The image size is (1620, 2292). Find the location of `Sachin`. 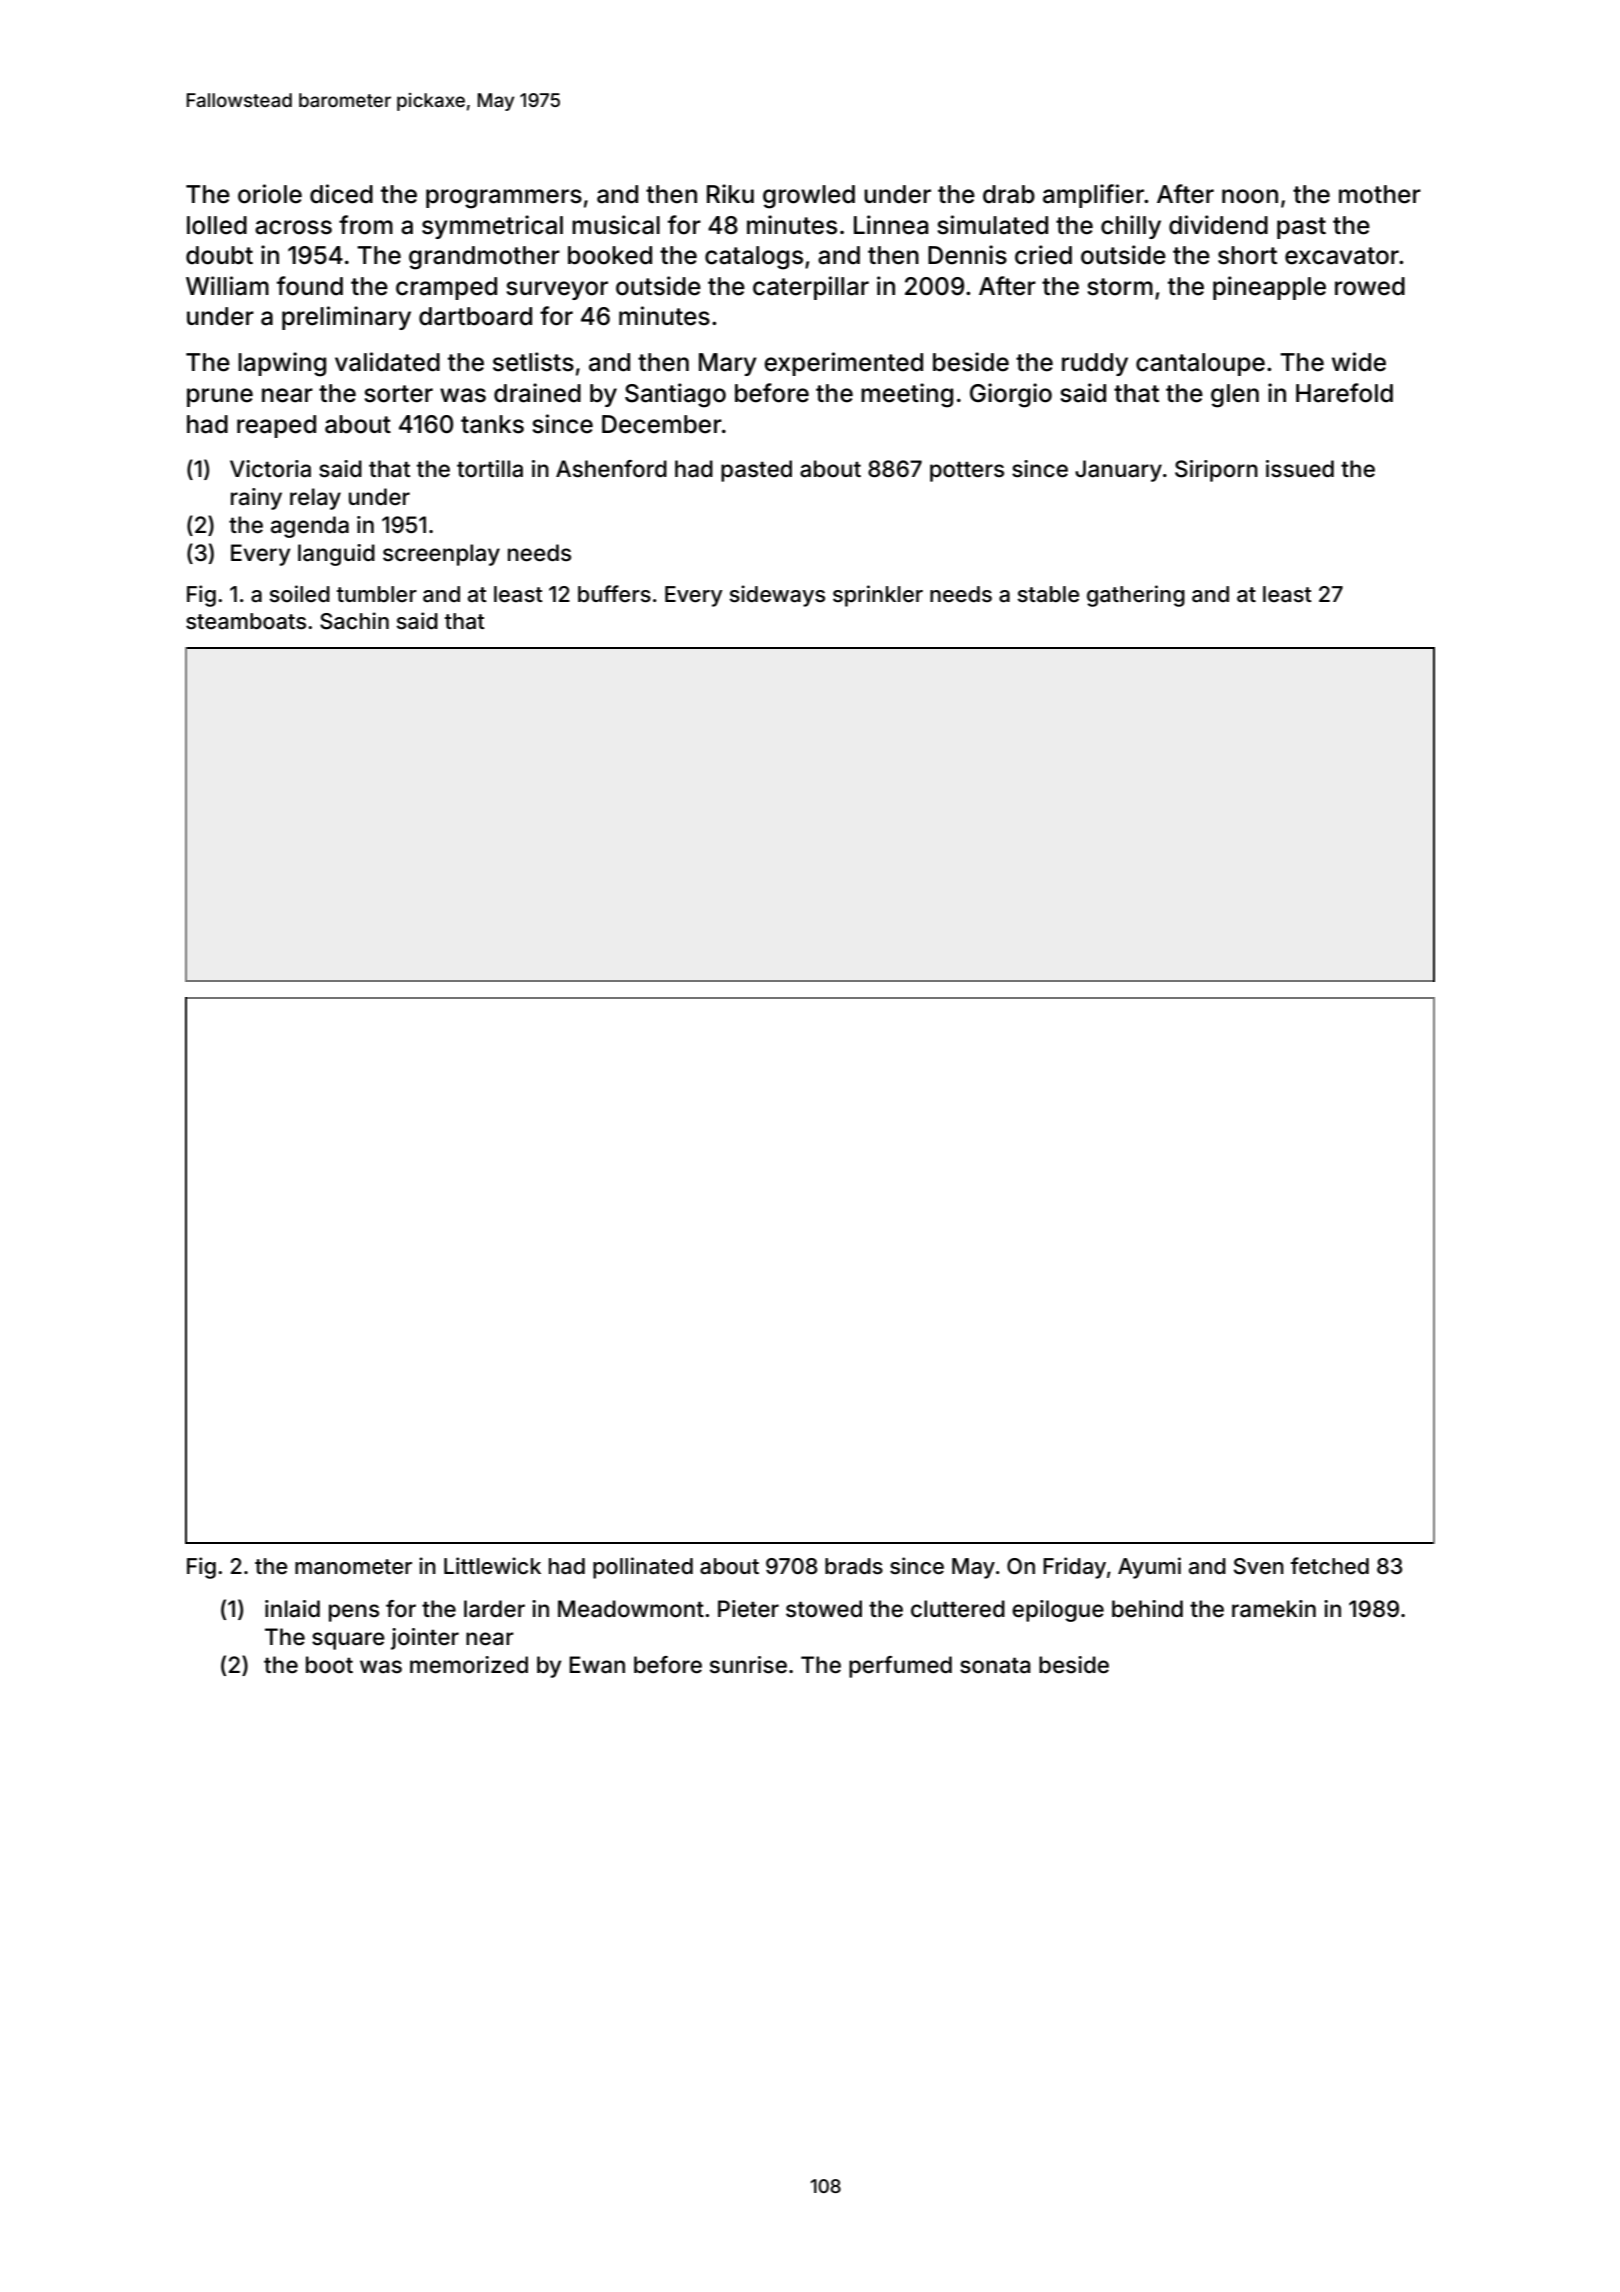

Sachin is located at coordinates (354, 621).
